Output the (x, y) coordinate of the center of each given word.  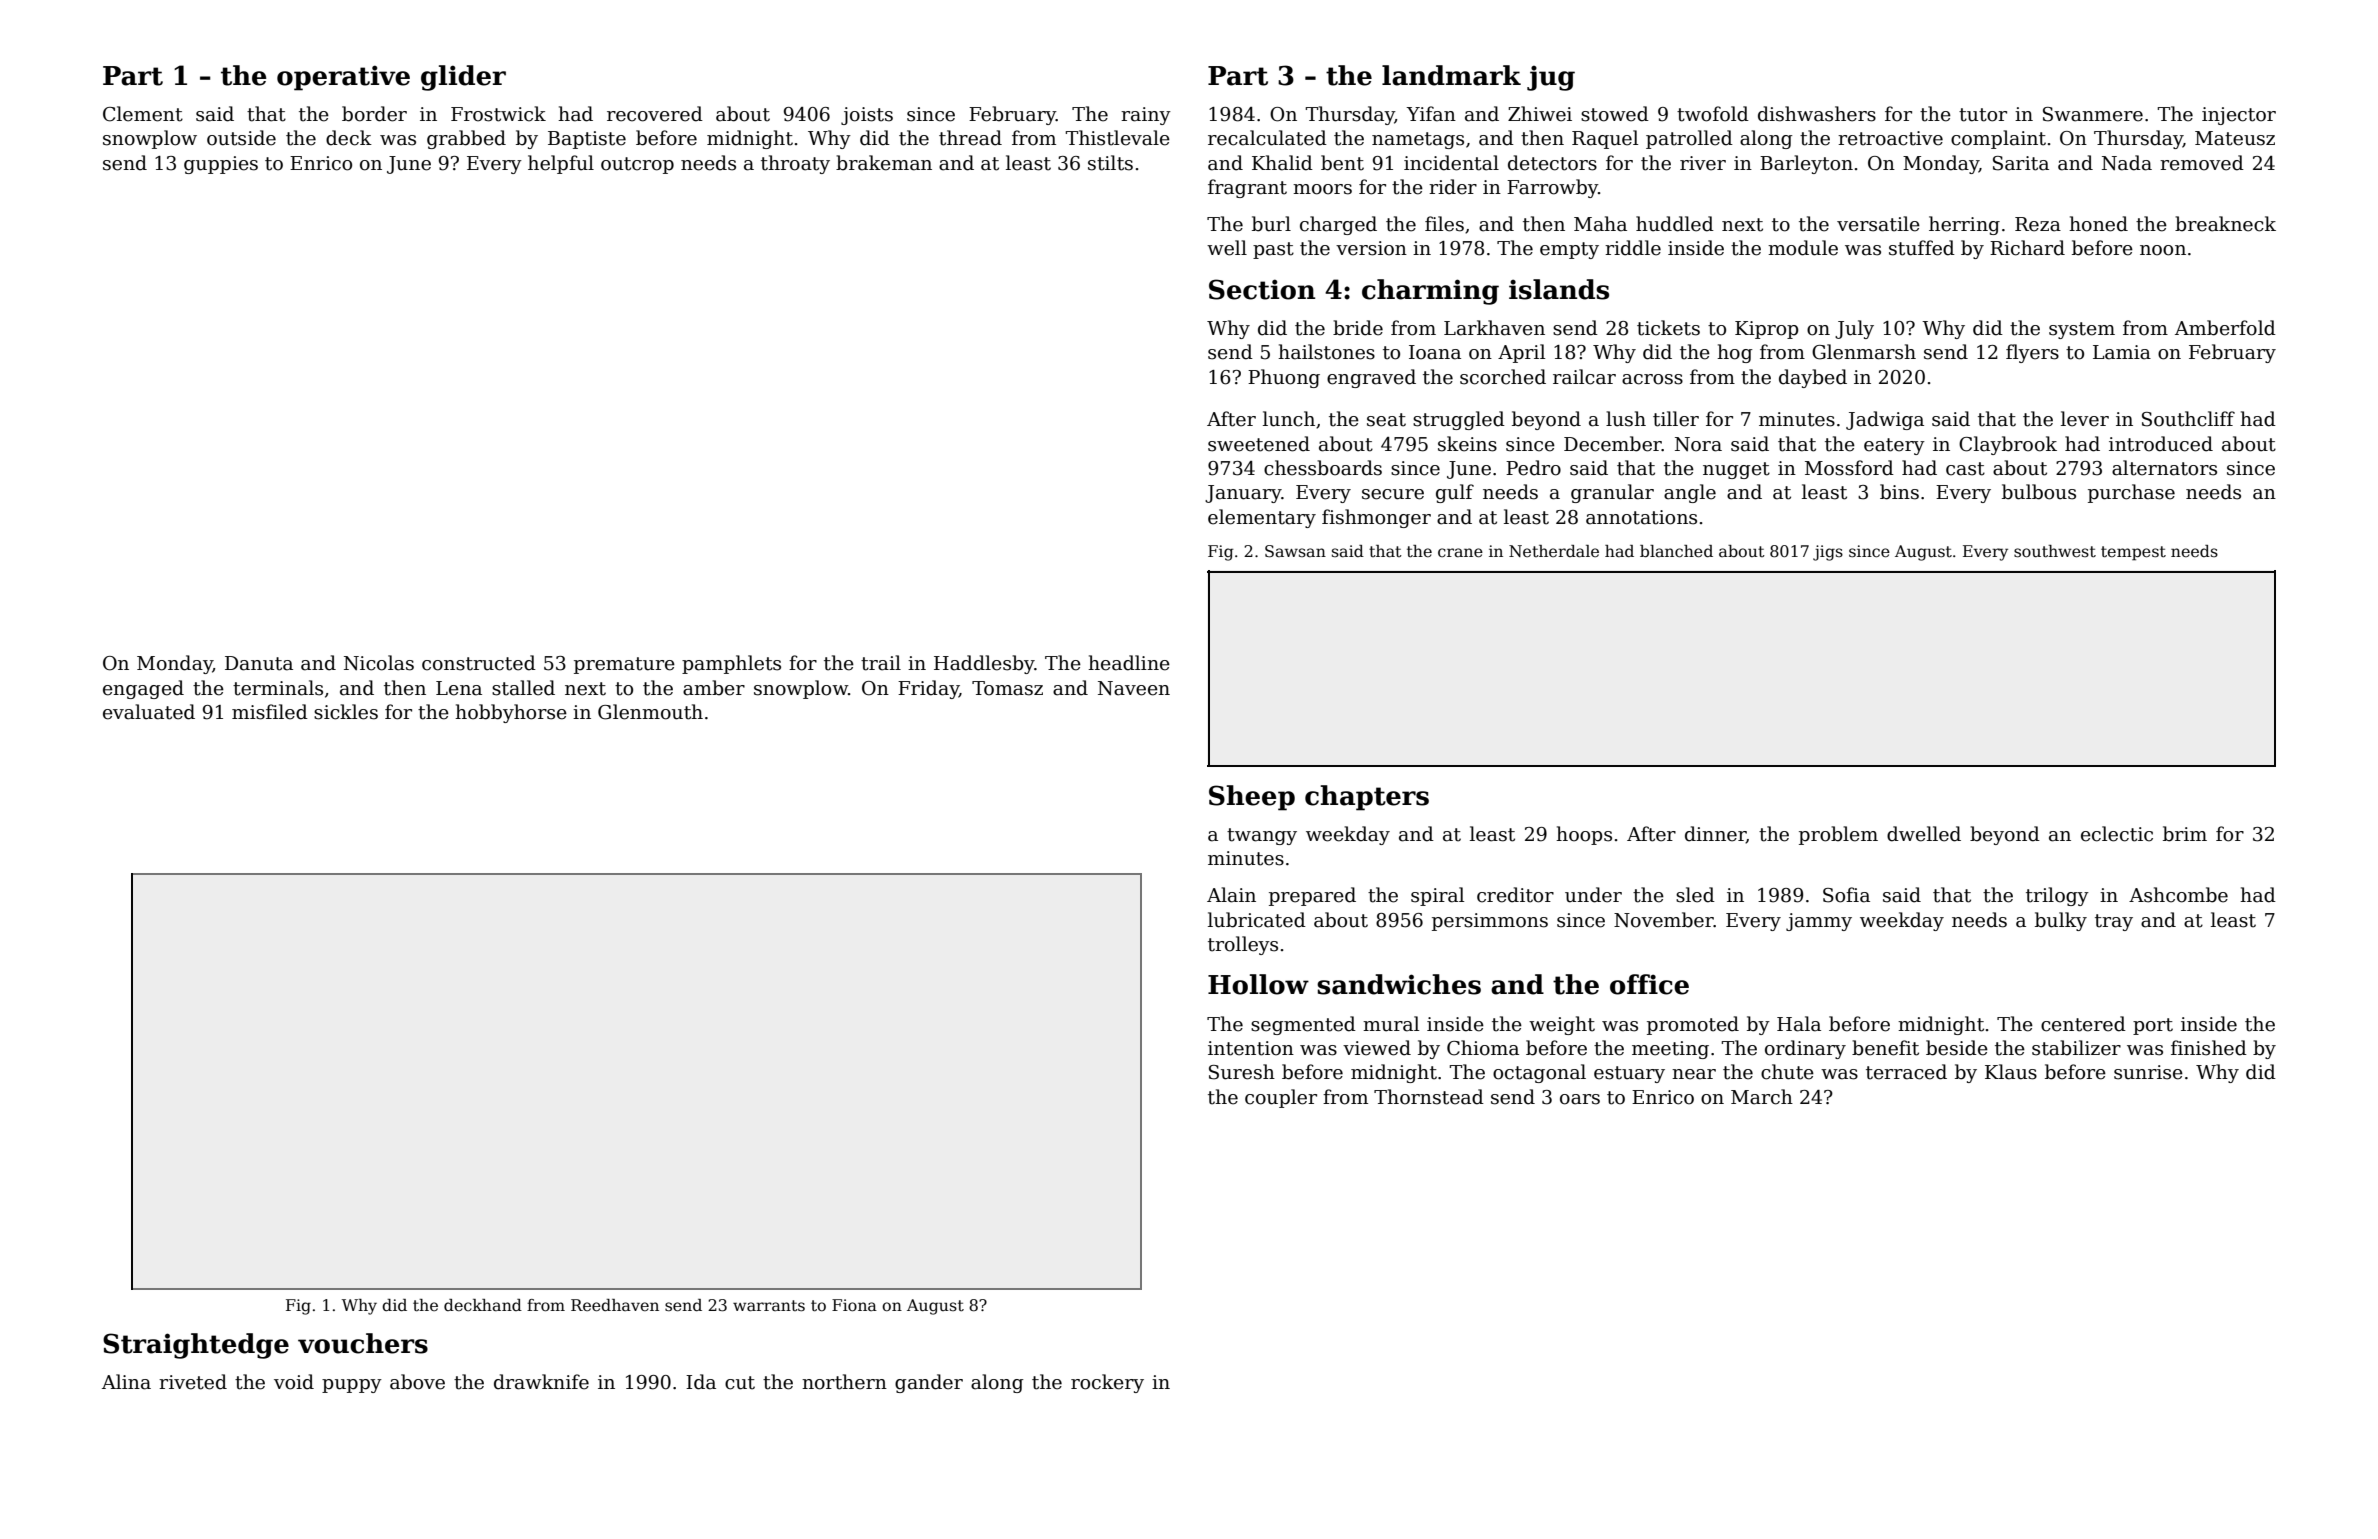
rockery (1107, 1383)
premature (624, 665)
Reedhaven (615, 1305)
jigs (1828, 553)
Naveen (1134, 688)
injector (2239, 116)
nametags (1418, 140)
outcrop (637, 165)
